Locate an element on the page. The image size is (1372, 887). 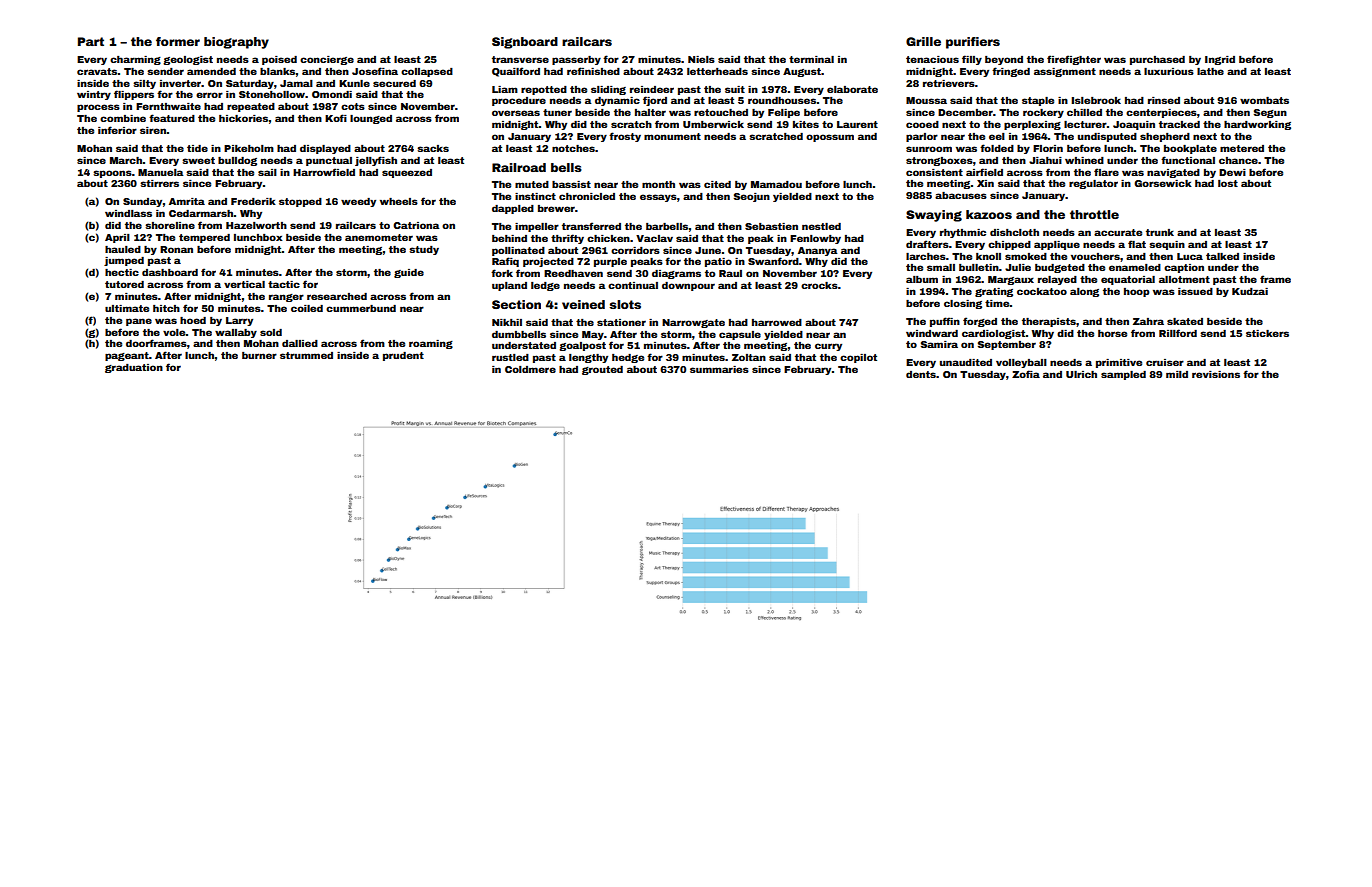
repotted is located at coordinates (544, 90).
